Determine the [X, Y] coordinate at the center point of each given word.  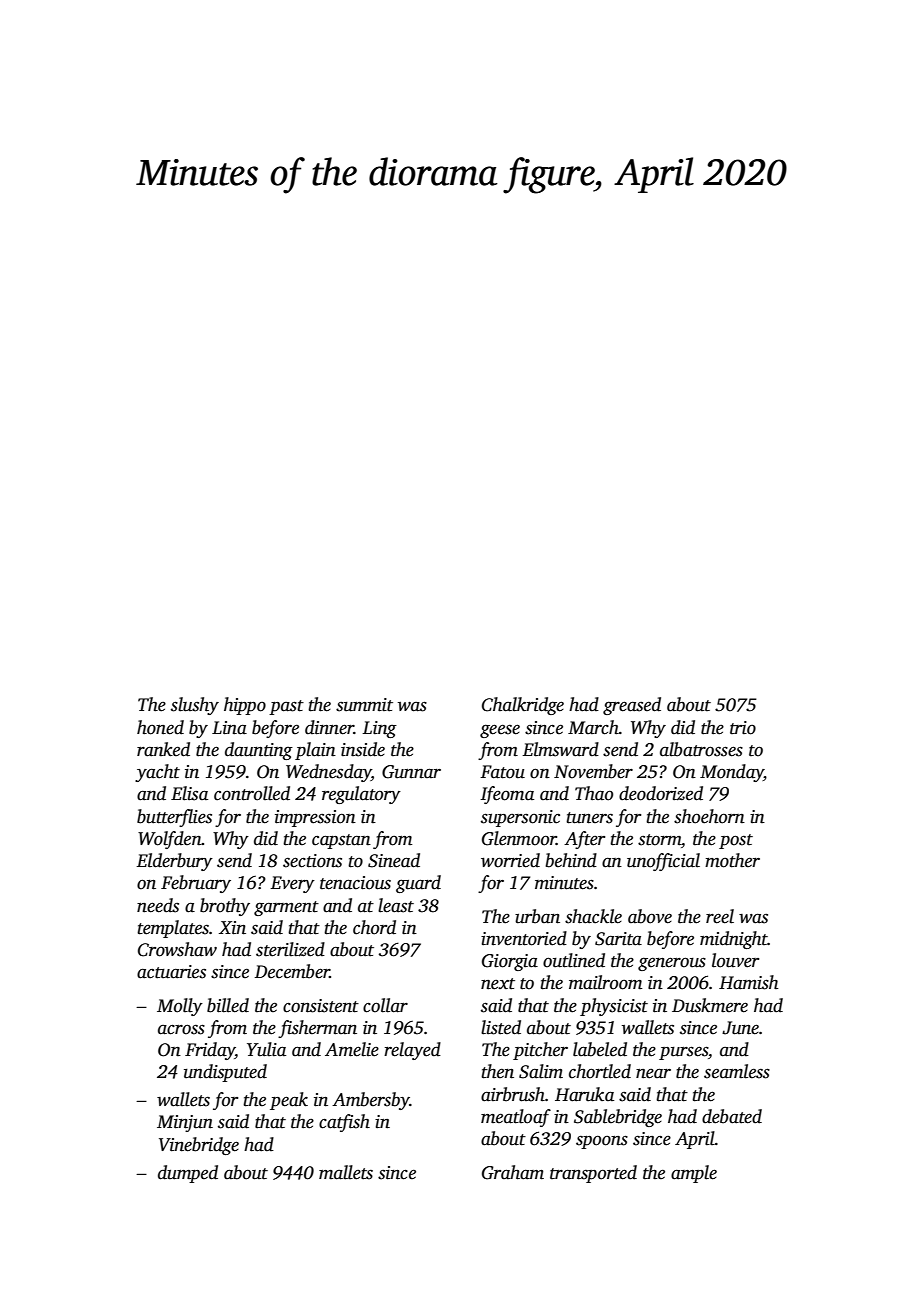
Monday [732, 773]
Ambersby [371, 1101]
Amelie [352, 1049]
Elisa [189, 793]
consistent [321, 1006]
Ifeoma [507, 795]
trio [743, 728]
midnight [734, 940]
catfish [344, 1123]
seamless [737, 1071]
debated [732, 1116]
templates [173, 929]
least [396, 905]
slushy [195, 706]
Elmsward [560, 749]
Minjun [185, 1123]
